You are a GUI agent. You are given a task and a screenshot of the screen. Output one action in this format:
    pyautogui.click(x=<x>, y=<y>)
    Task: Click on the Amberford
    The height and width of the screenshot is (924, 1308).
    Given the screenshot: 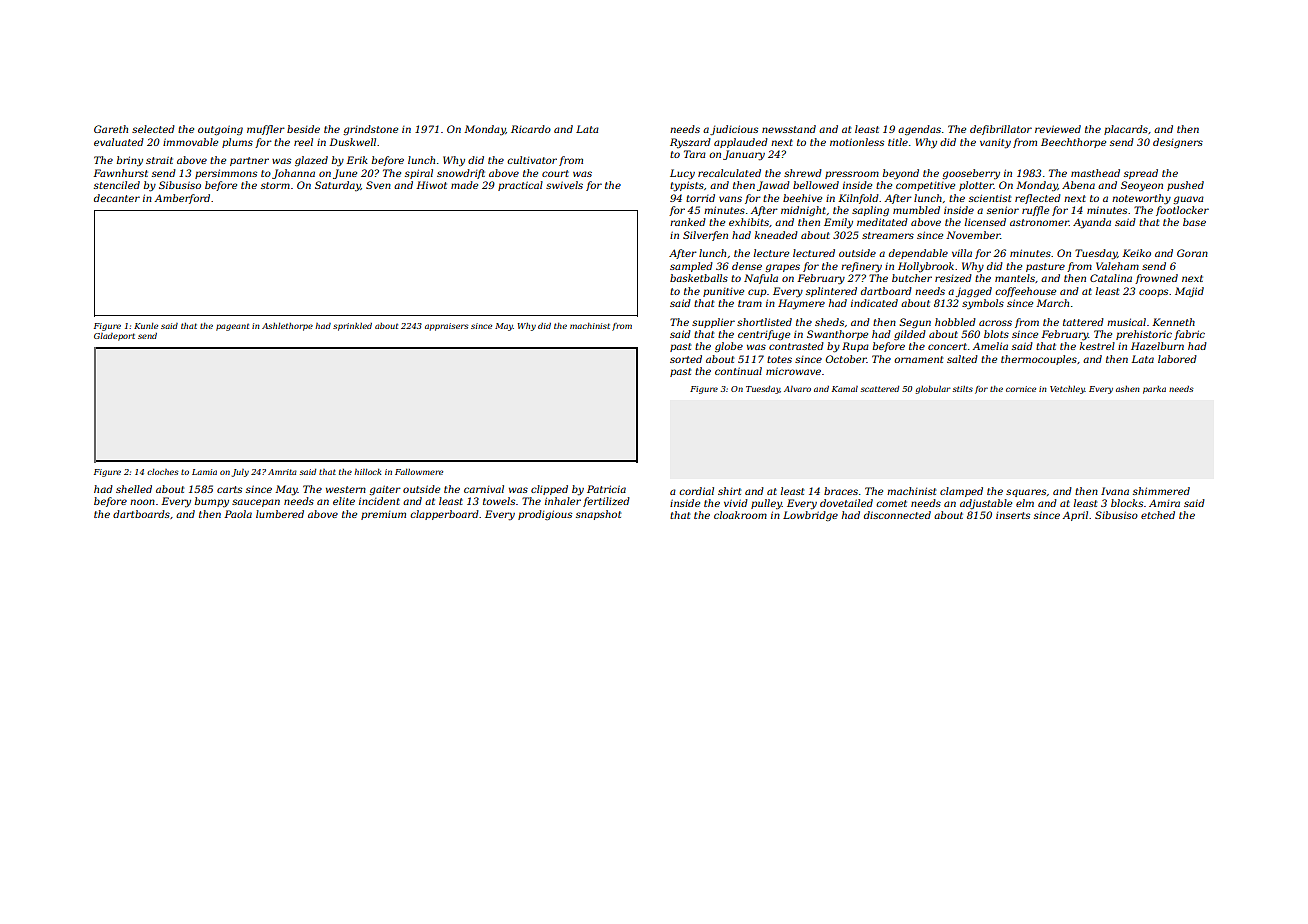 What is the action you would take?
    pyautogui.click(x=182, y=199)
